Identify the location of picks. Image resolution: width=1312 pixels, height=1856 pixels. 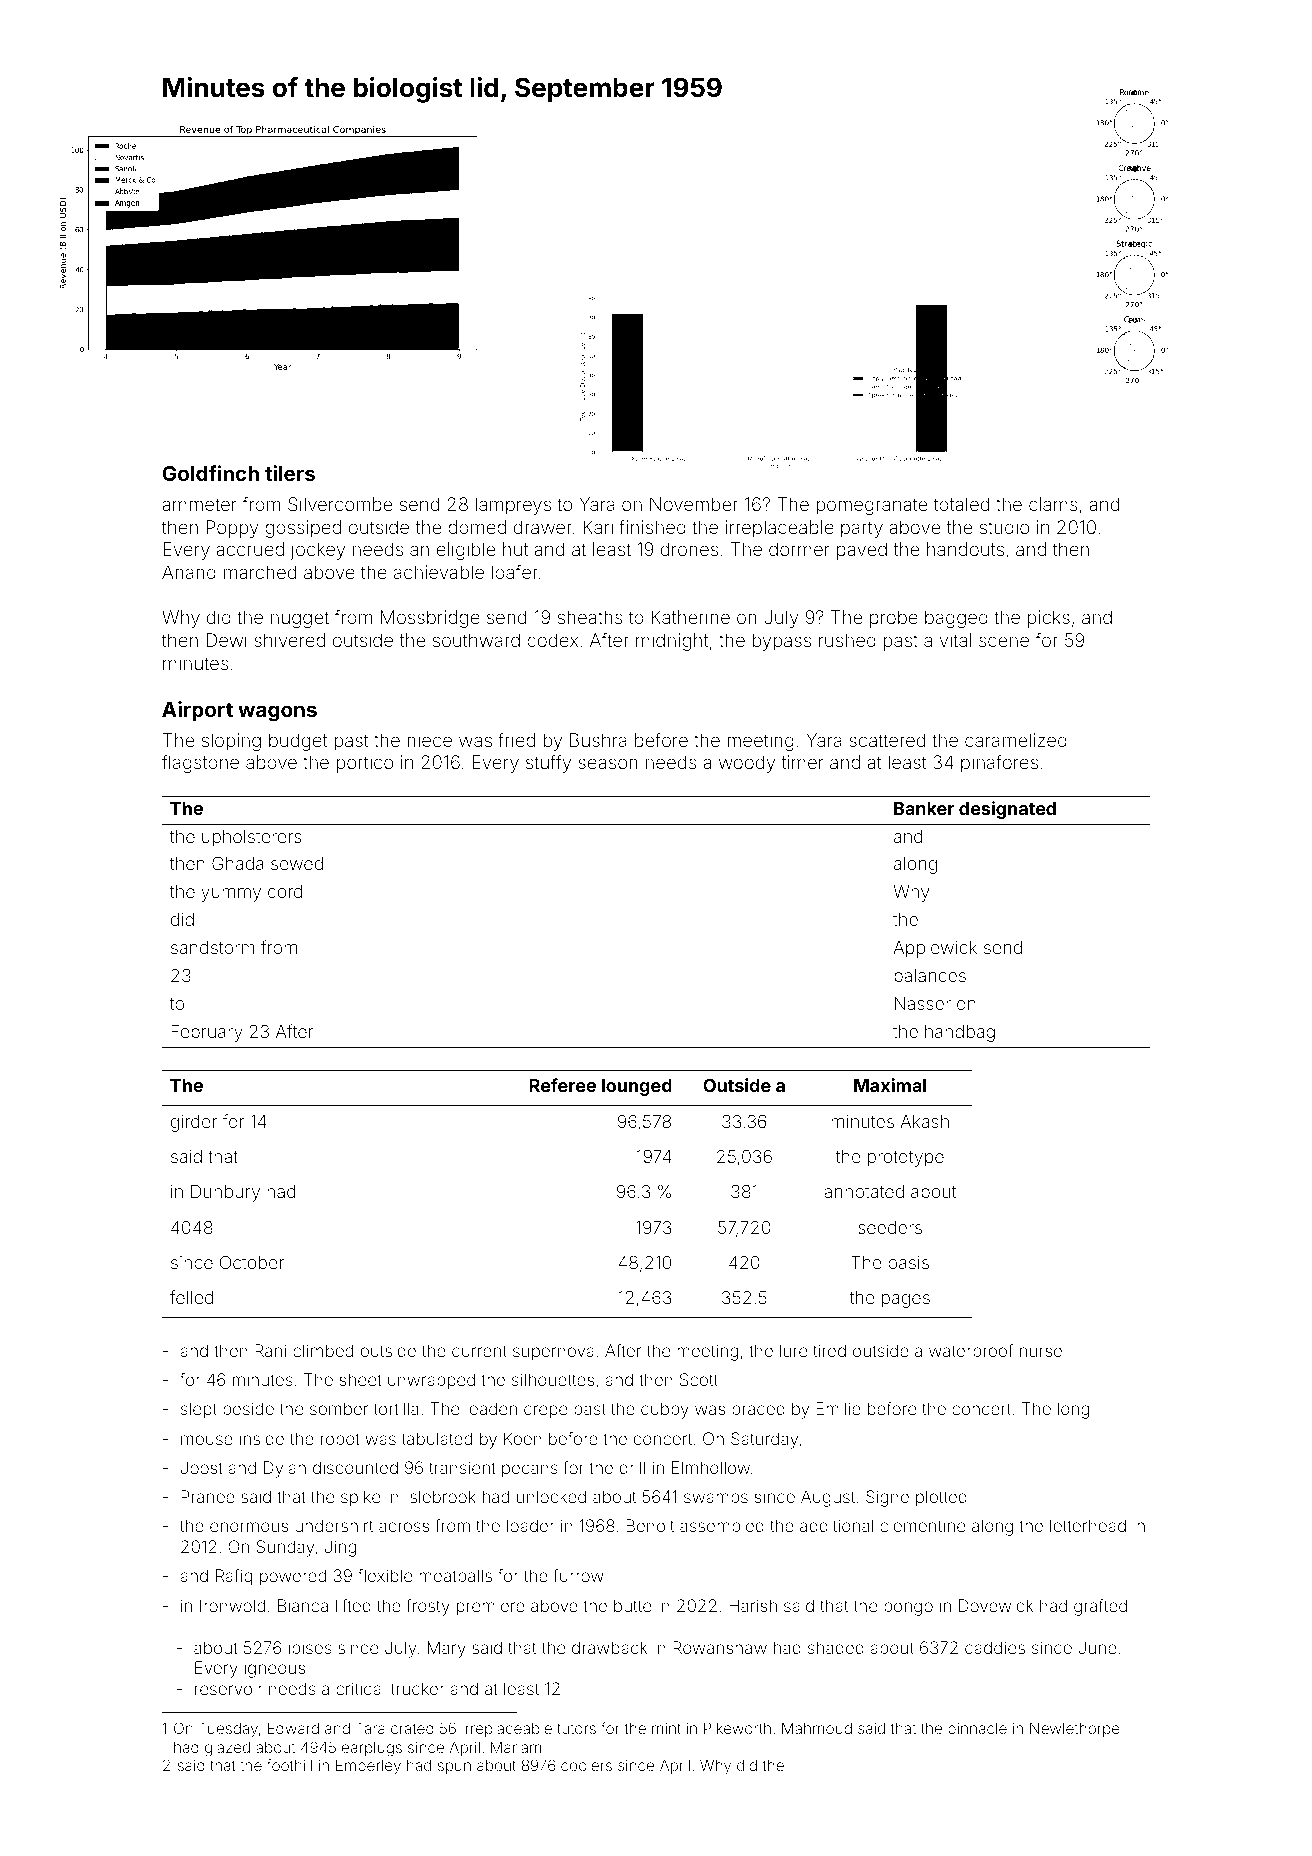
(1049, 619).
